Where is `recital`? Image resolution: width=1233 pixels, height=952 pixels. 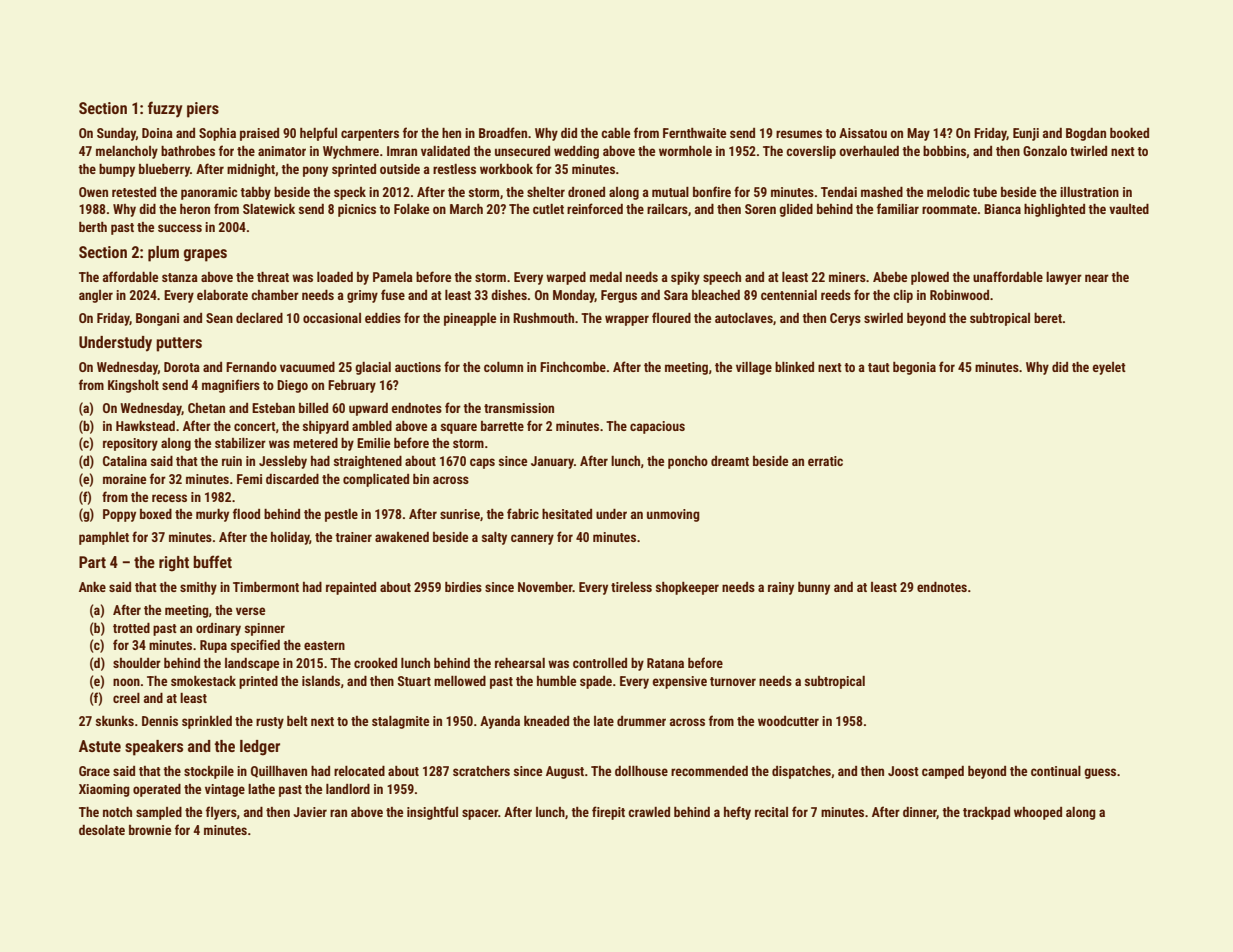
recital is located at coordinates (771, 812).
